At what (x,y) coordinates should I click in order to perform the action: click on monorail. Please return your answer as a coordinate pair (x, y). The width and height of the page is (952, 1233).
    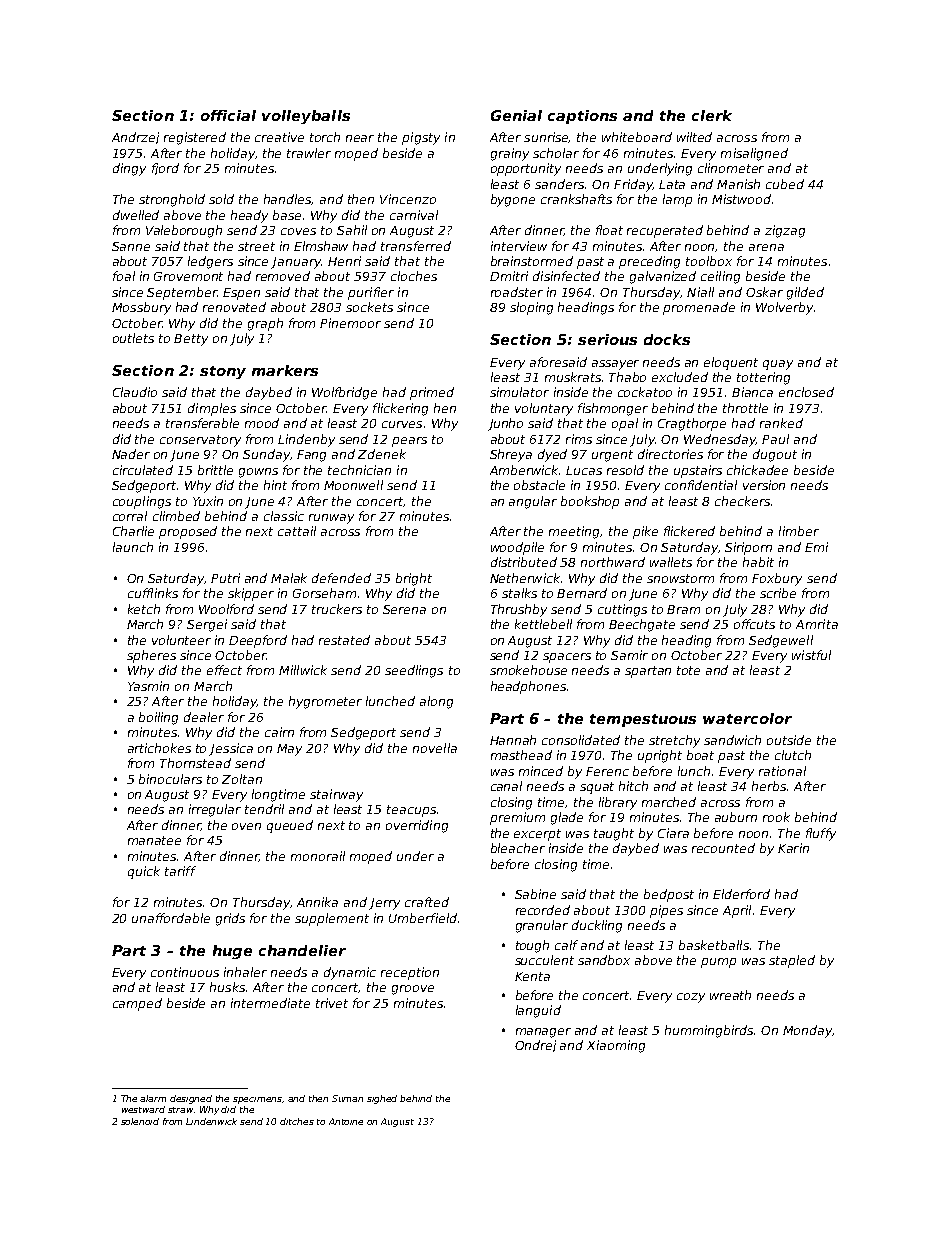
    Looking at the image, I should click on (318, 856).
